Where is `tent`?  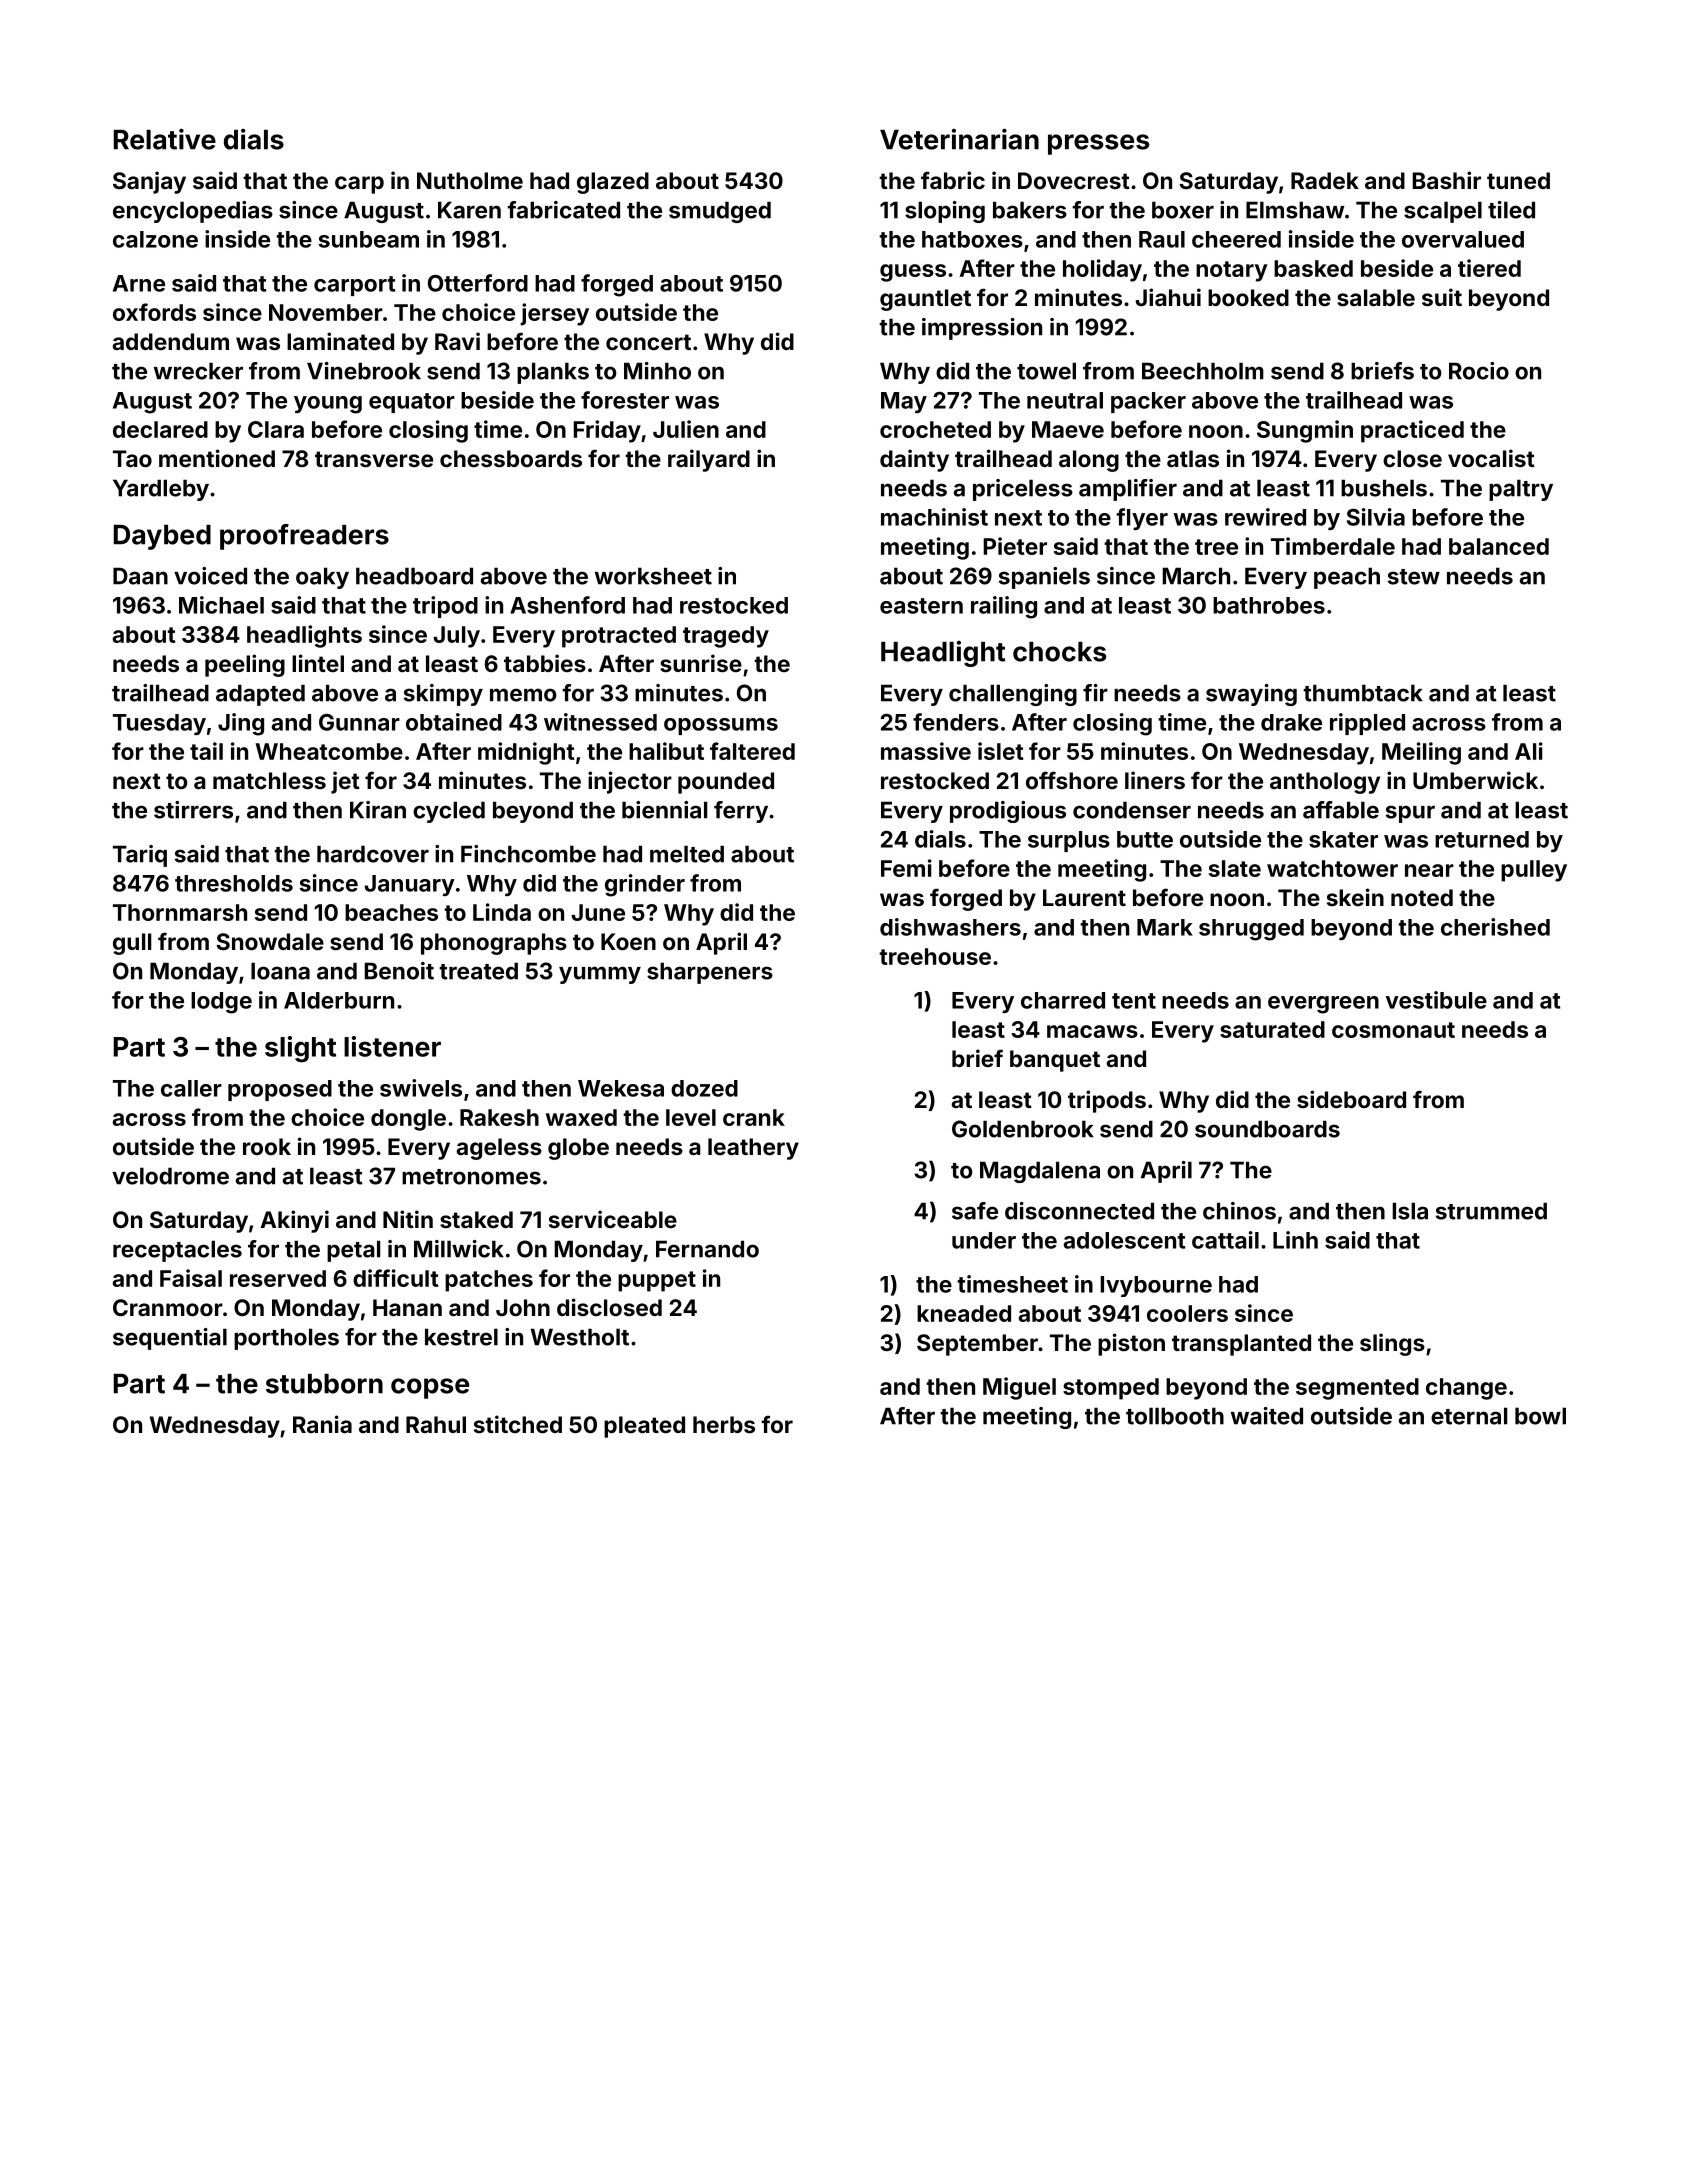 tent is located at coordinates (1134, 1001).
